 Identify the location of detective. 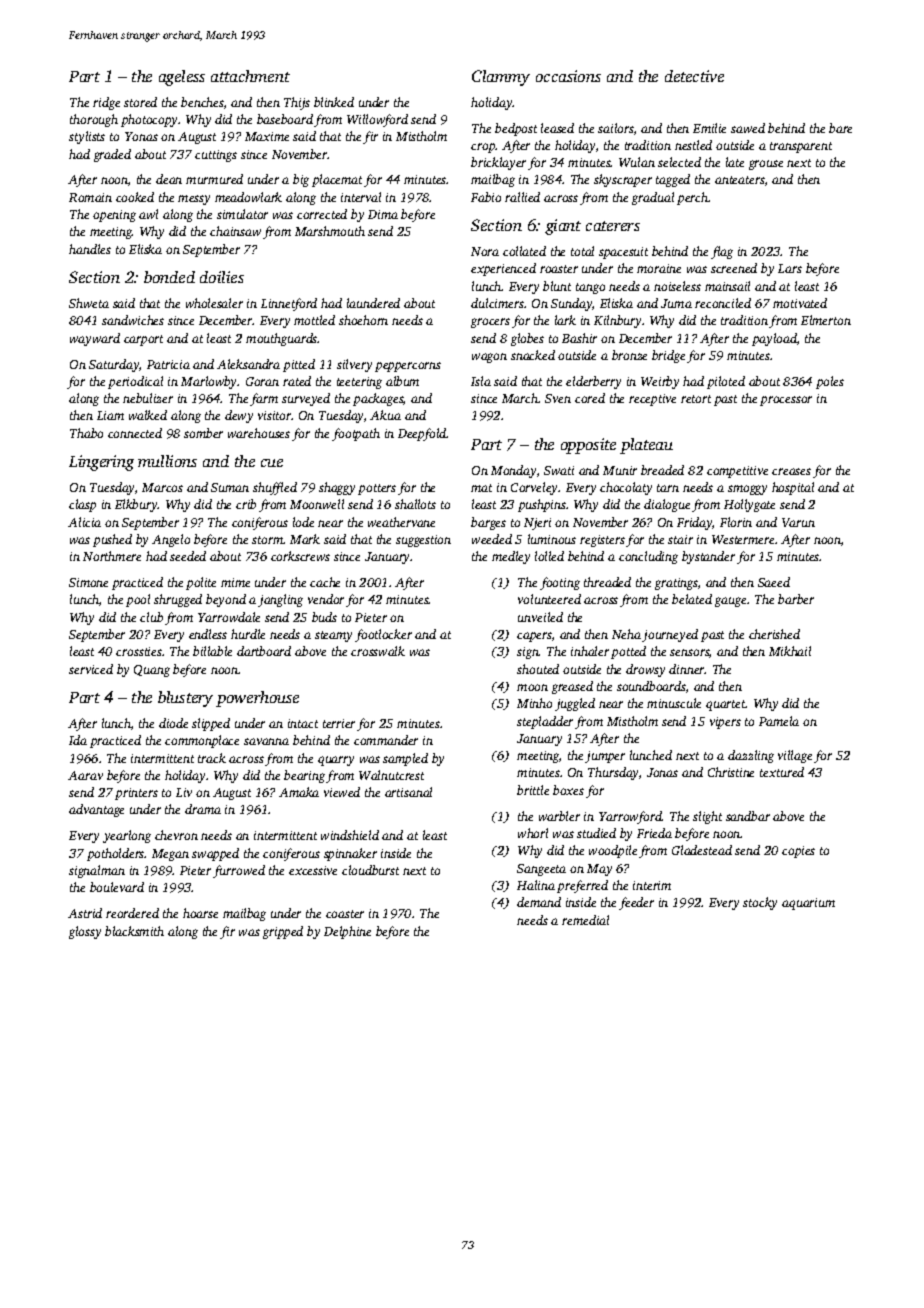
(694, 76).
